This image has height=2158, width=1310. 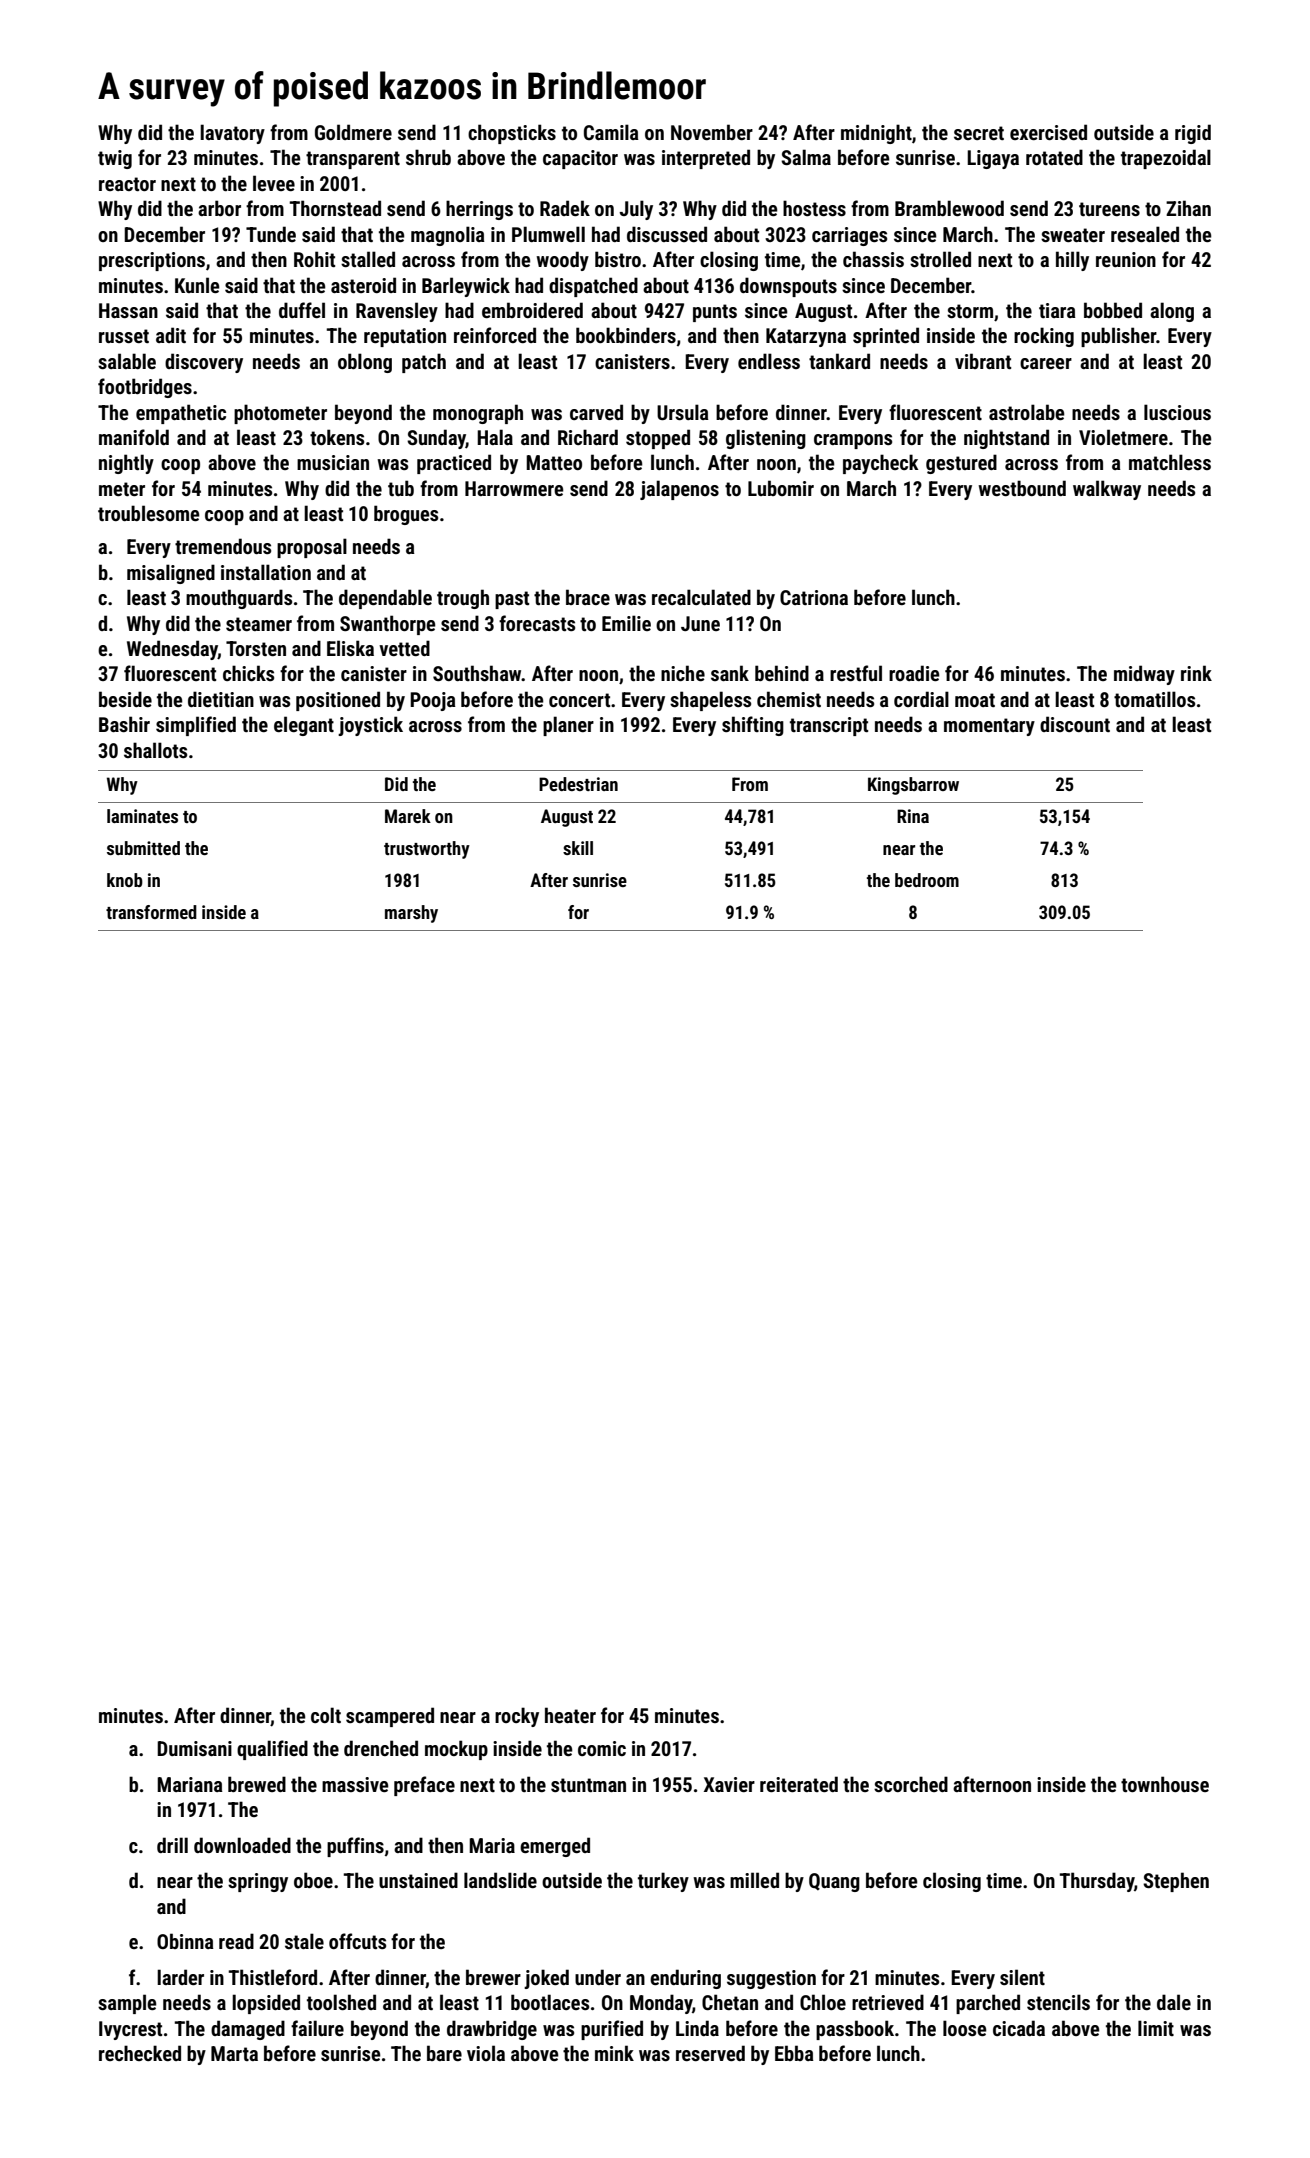 What do you see at coordinates (578, 848) in the image?
I see `skill` at bounding box center [578, 848].
